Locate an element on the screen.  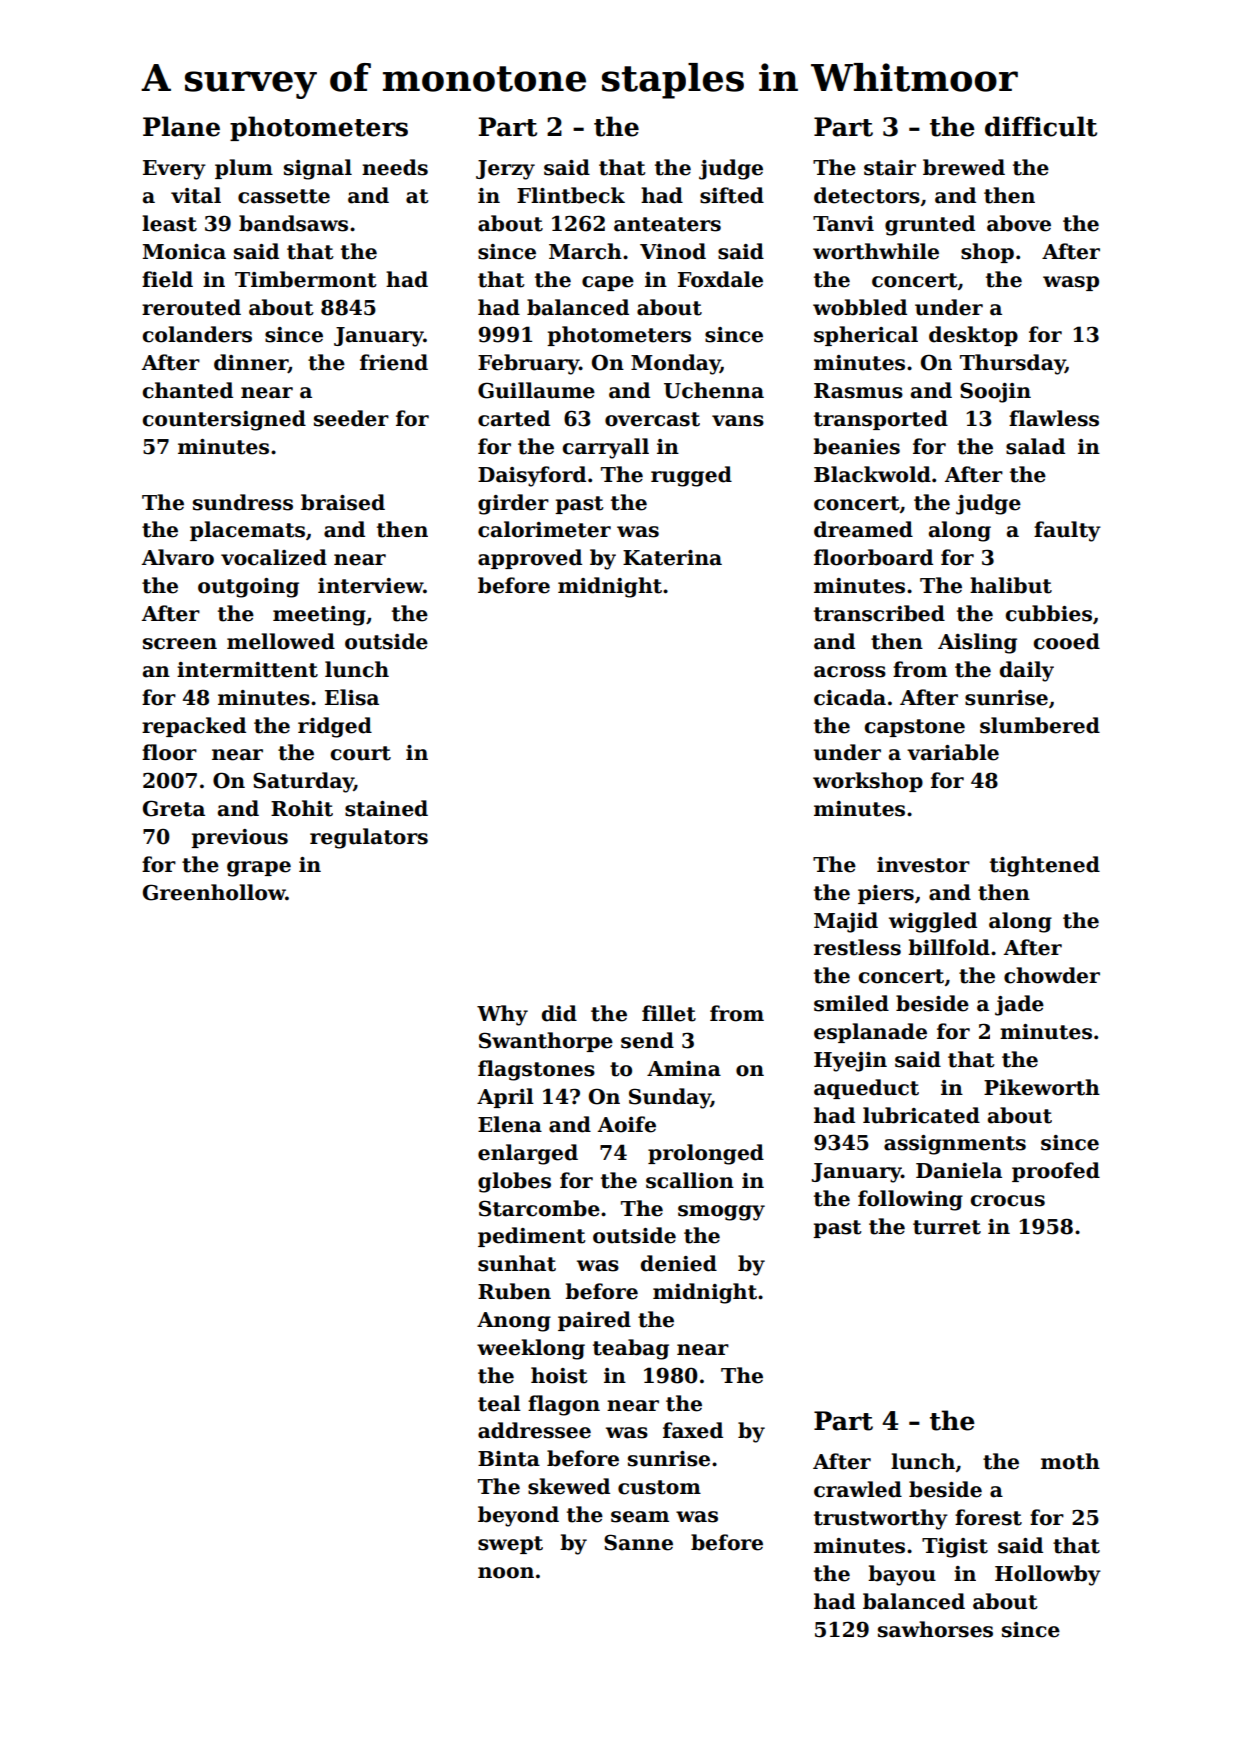
February is located at coordinates (528, 364).
